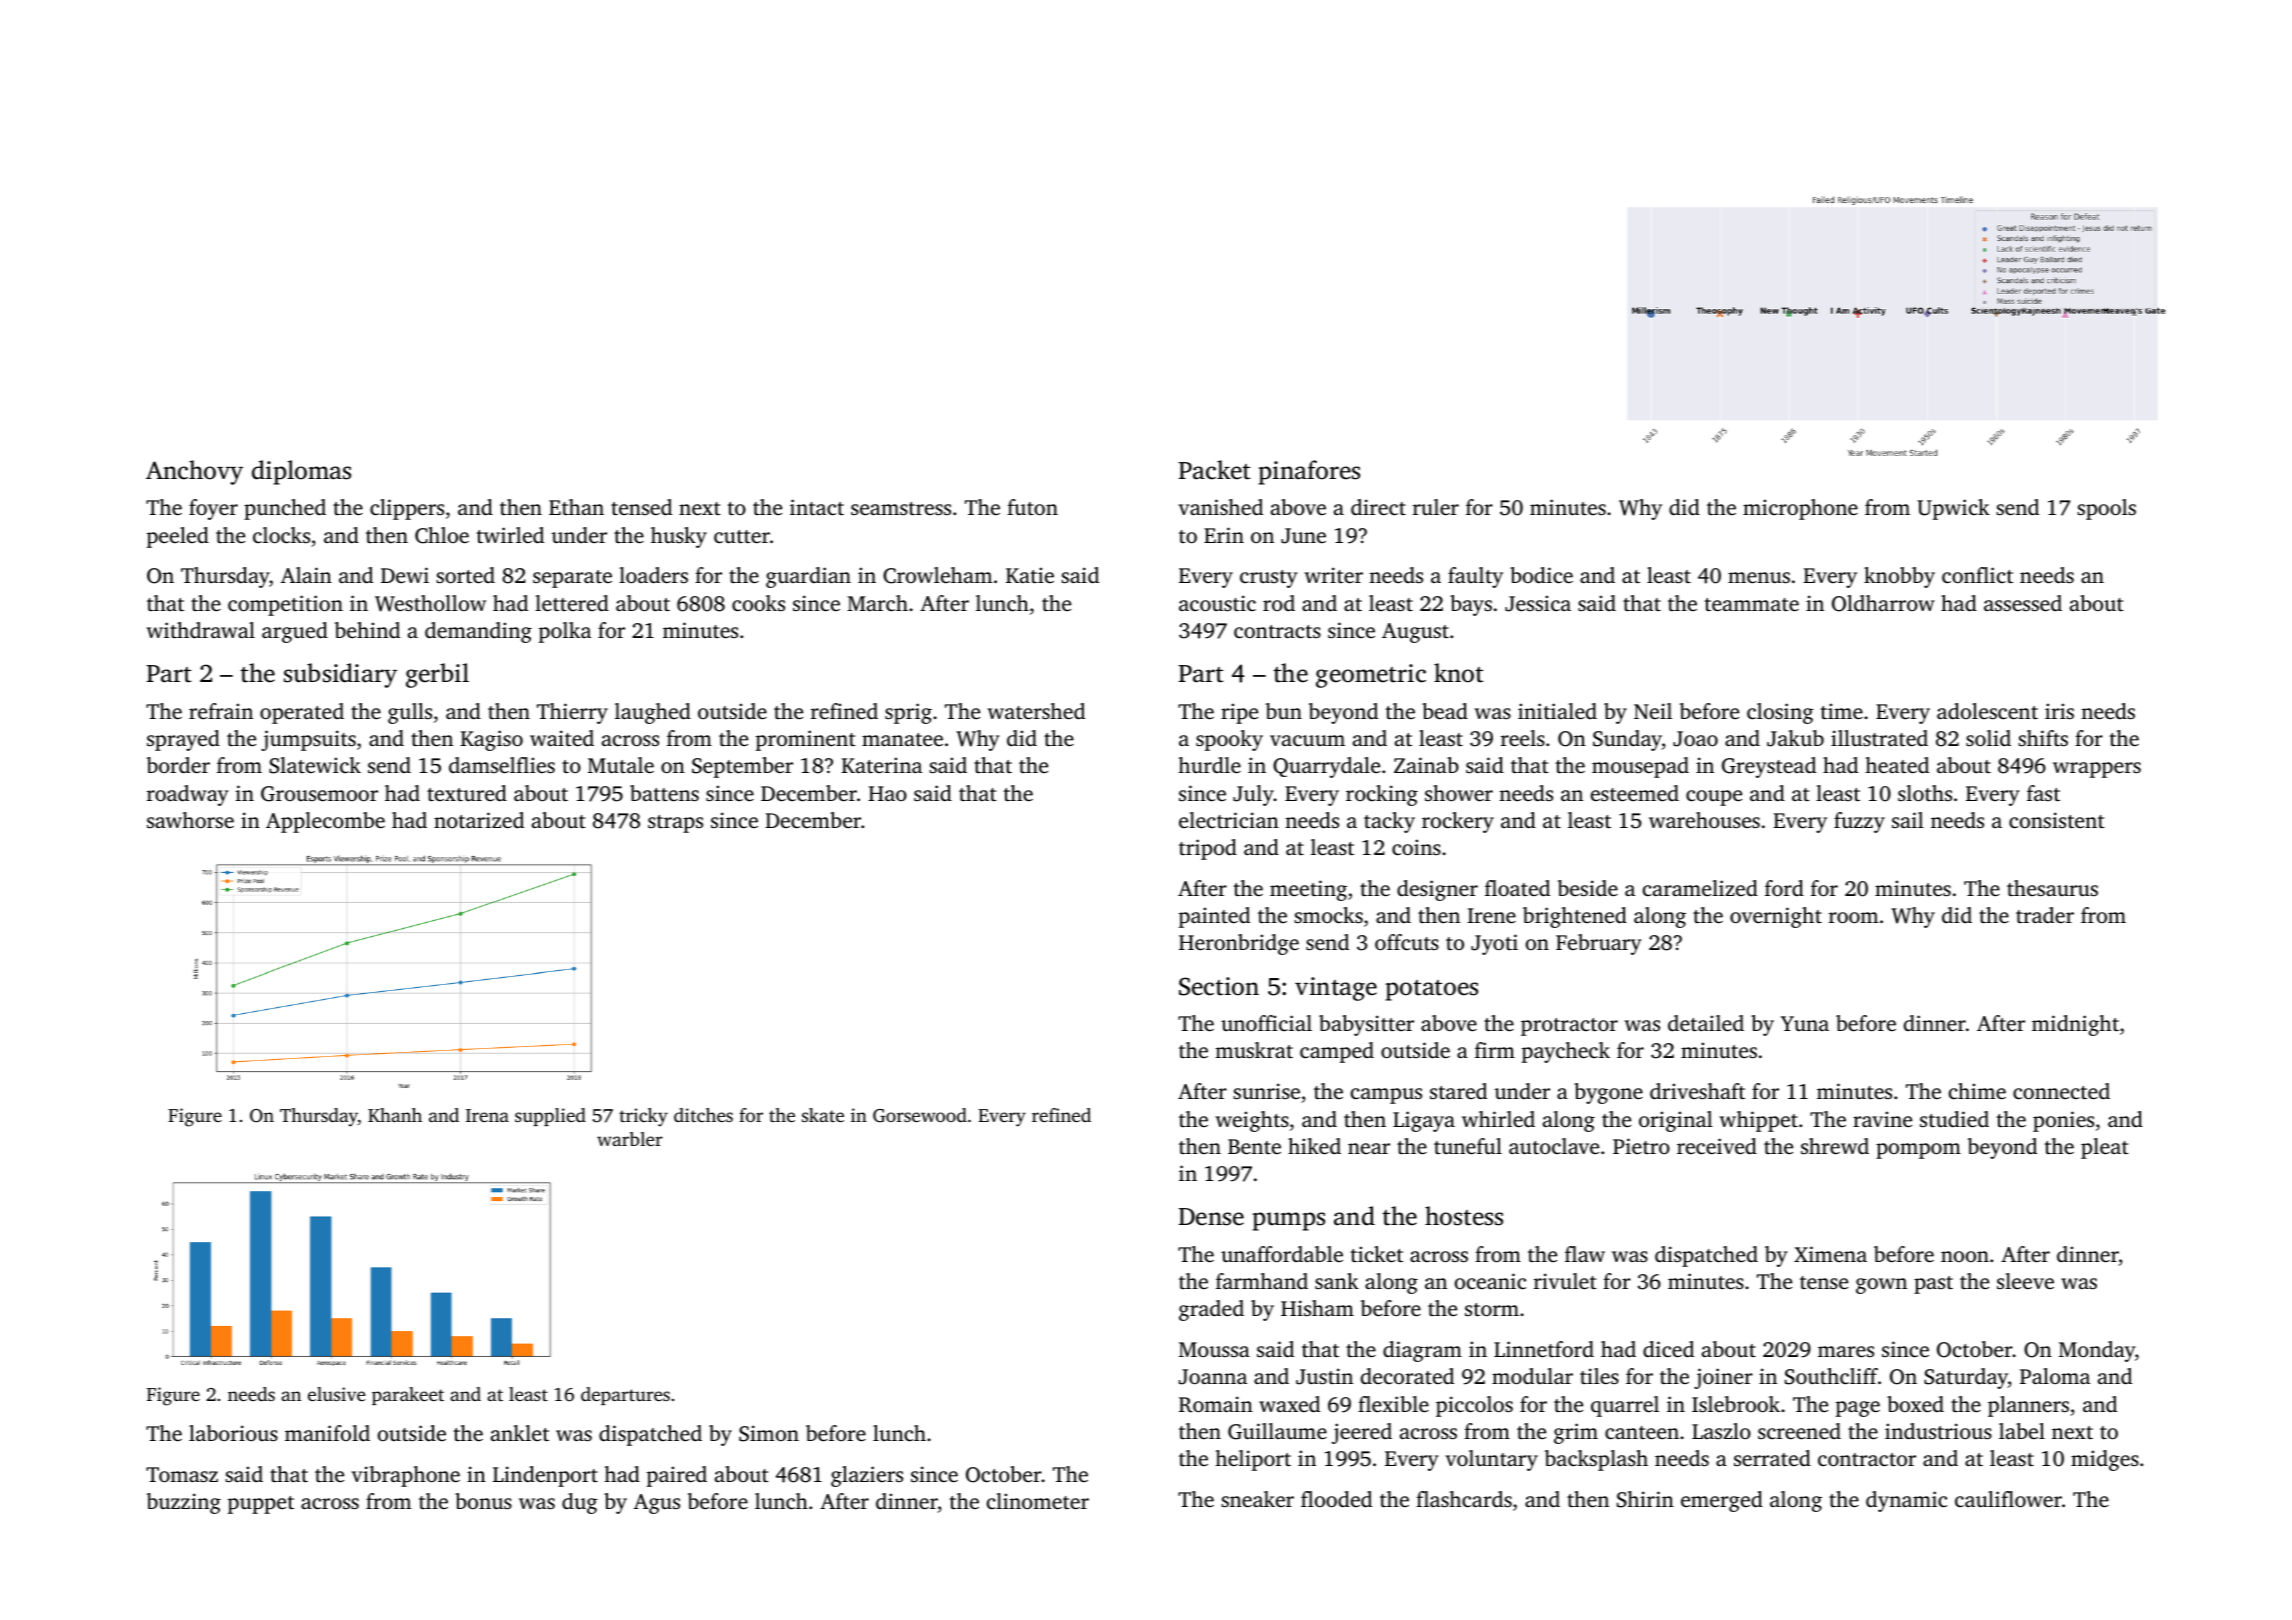 Image resolution: width=2292 pixels, height=1620 pixels. What do you see at coordinates (1800, 509) in the document?
I see `microphone` at bounding box center [1800, 509].
